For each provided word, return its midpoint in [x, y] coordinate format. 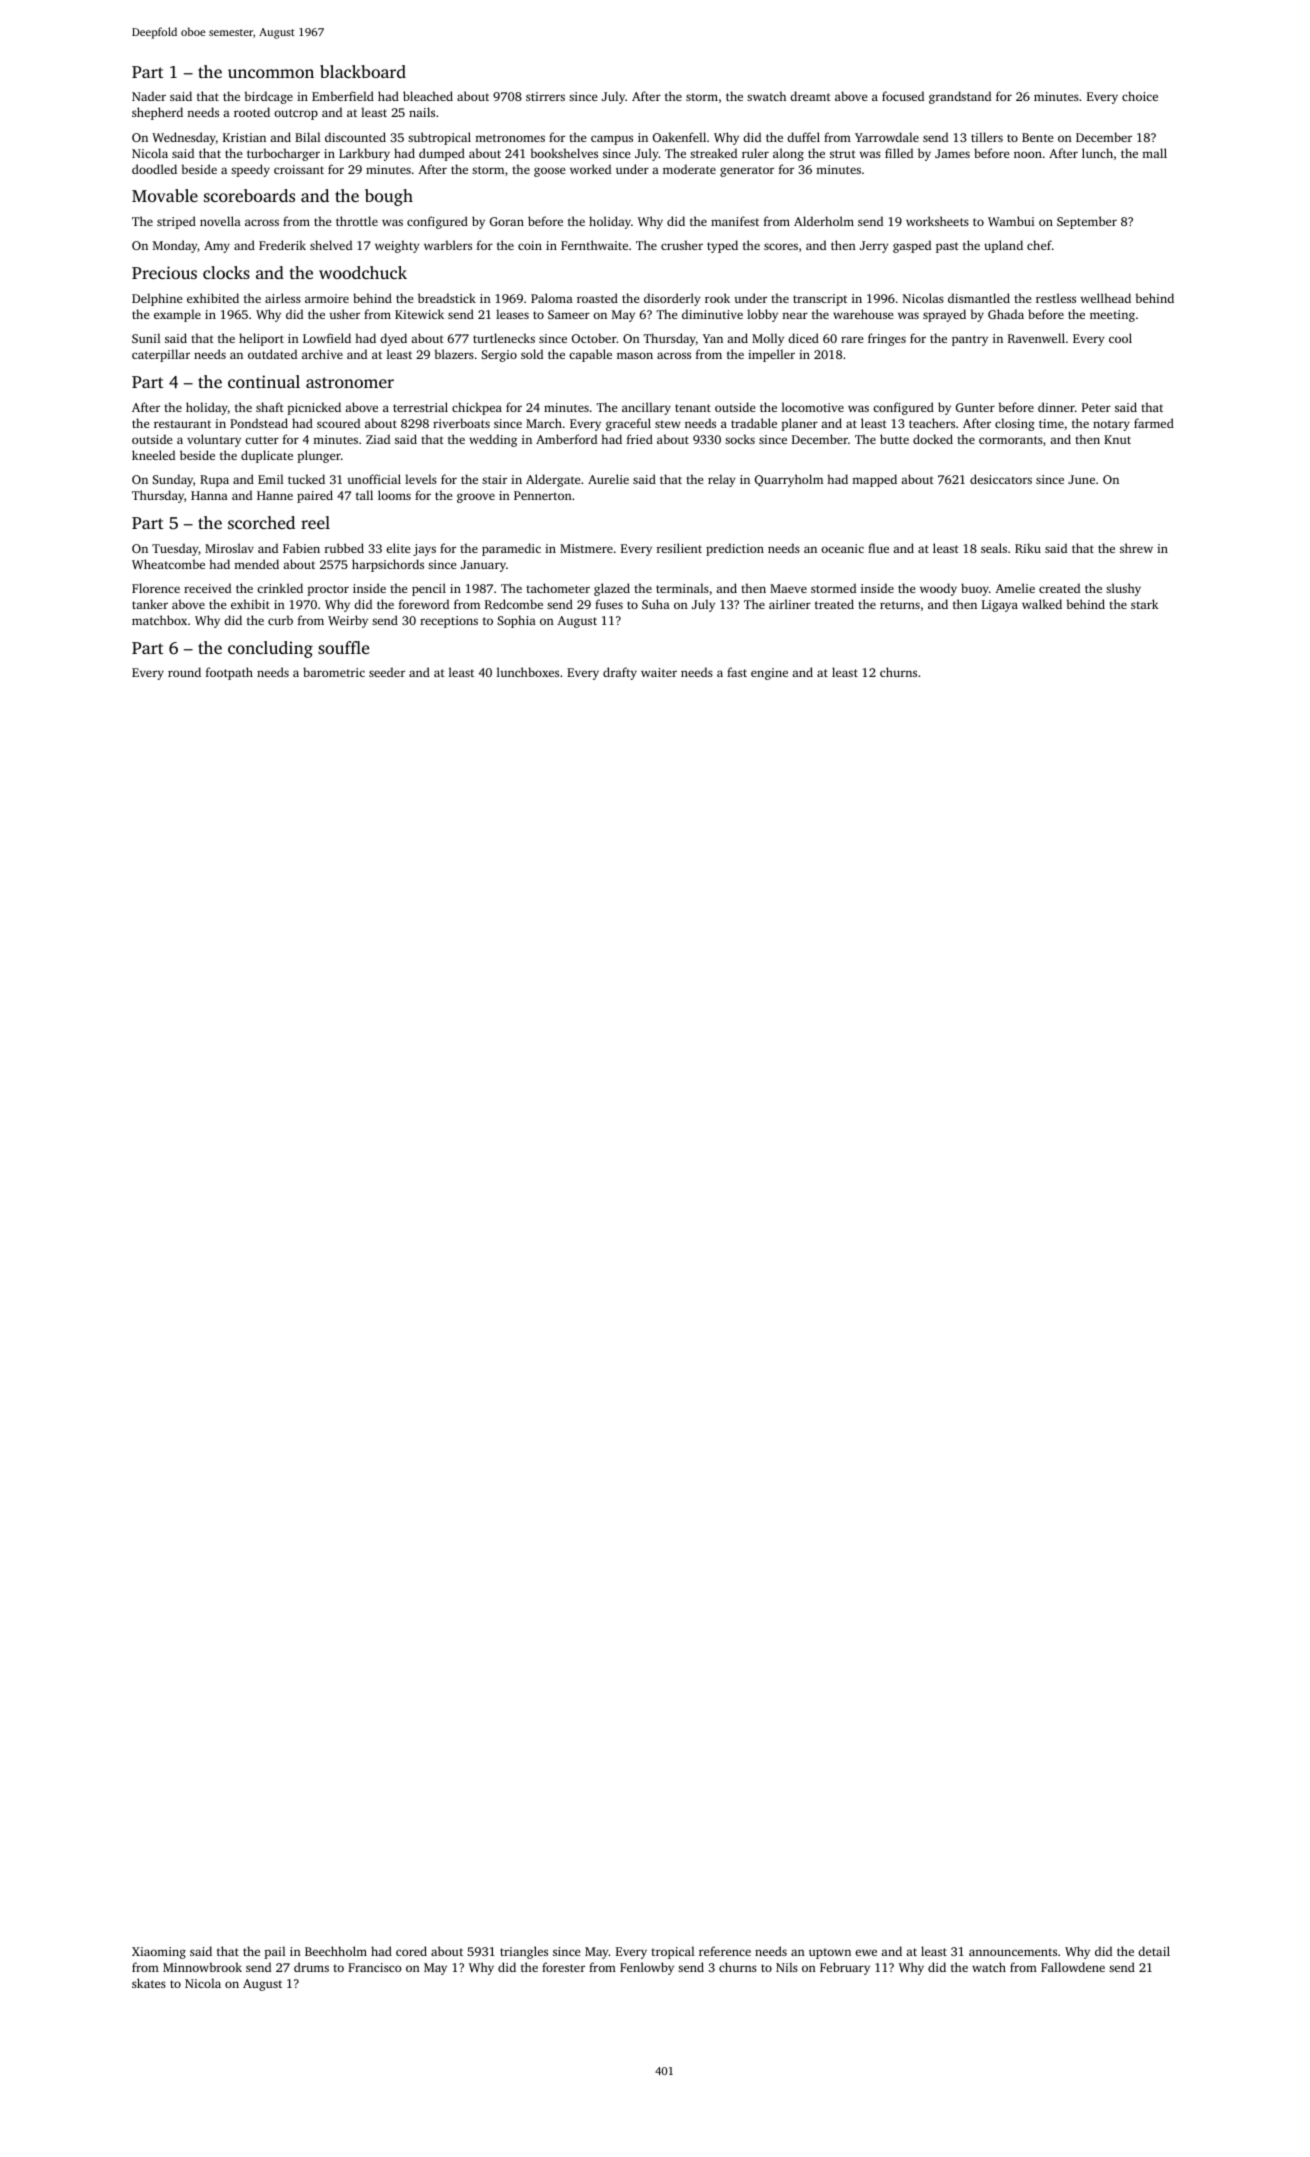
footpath [229, 673]
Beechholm [336, 1951]
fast [737, 672]
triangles [524, 1952]
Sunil [146, 338]
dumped [442, 154]
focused [903, 96]
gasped [912, 246]
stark [1145, 604]
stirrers [545, 96]
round [184, 672]
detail [1154, 1951]
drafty [620, 673]
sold [532, 354]
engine [769, 674]
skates [149, 1983]
